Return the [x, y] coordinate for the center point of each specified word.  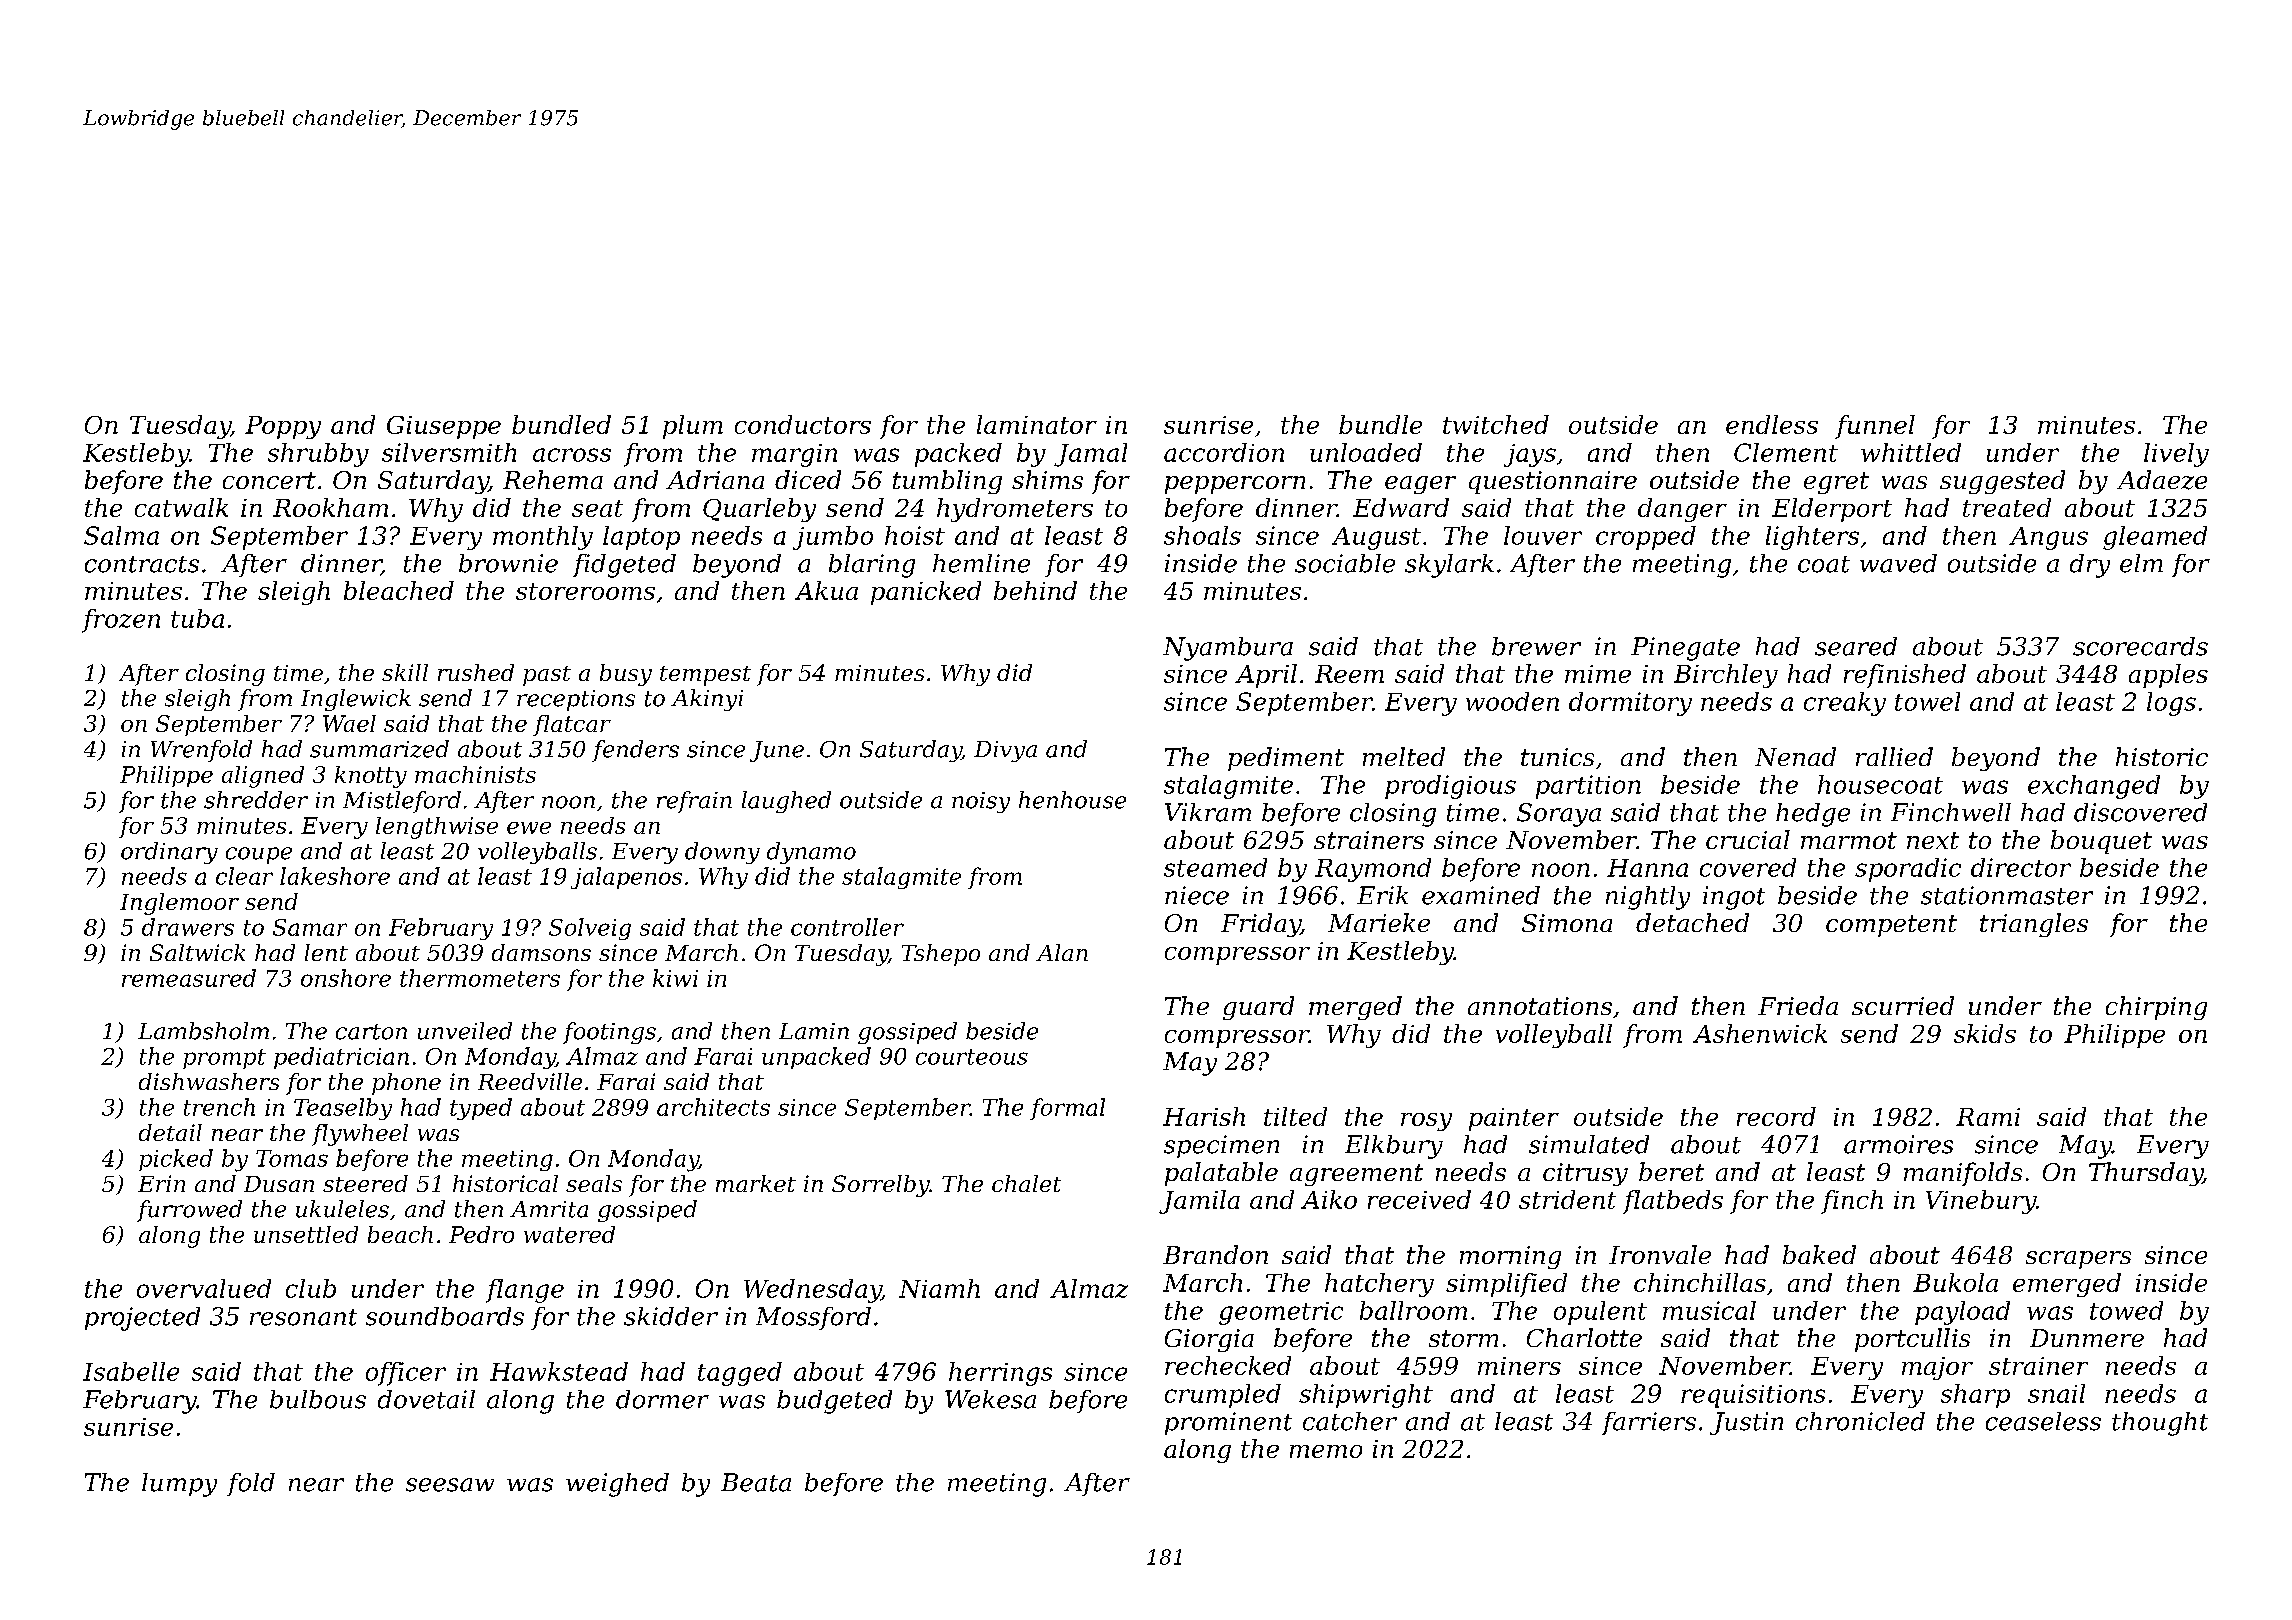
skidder [671, 1316]
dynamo [811, 853]
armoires [1898, 1144]
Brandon [1215, 1254]
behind [1035, 590]
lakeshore [335, 876]
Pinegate [1685, 649]
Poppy [283, 427]
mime [1598, 674]
